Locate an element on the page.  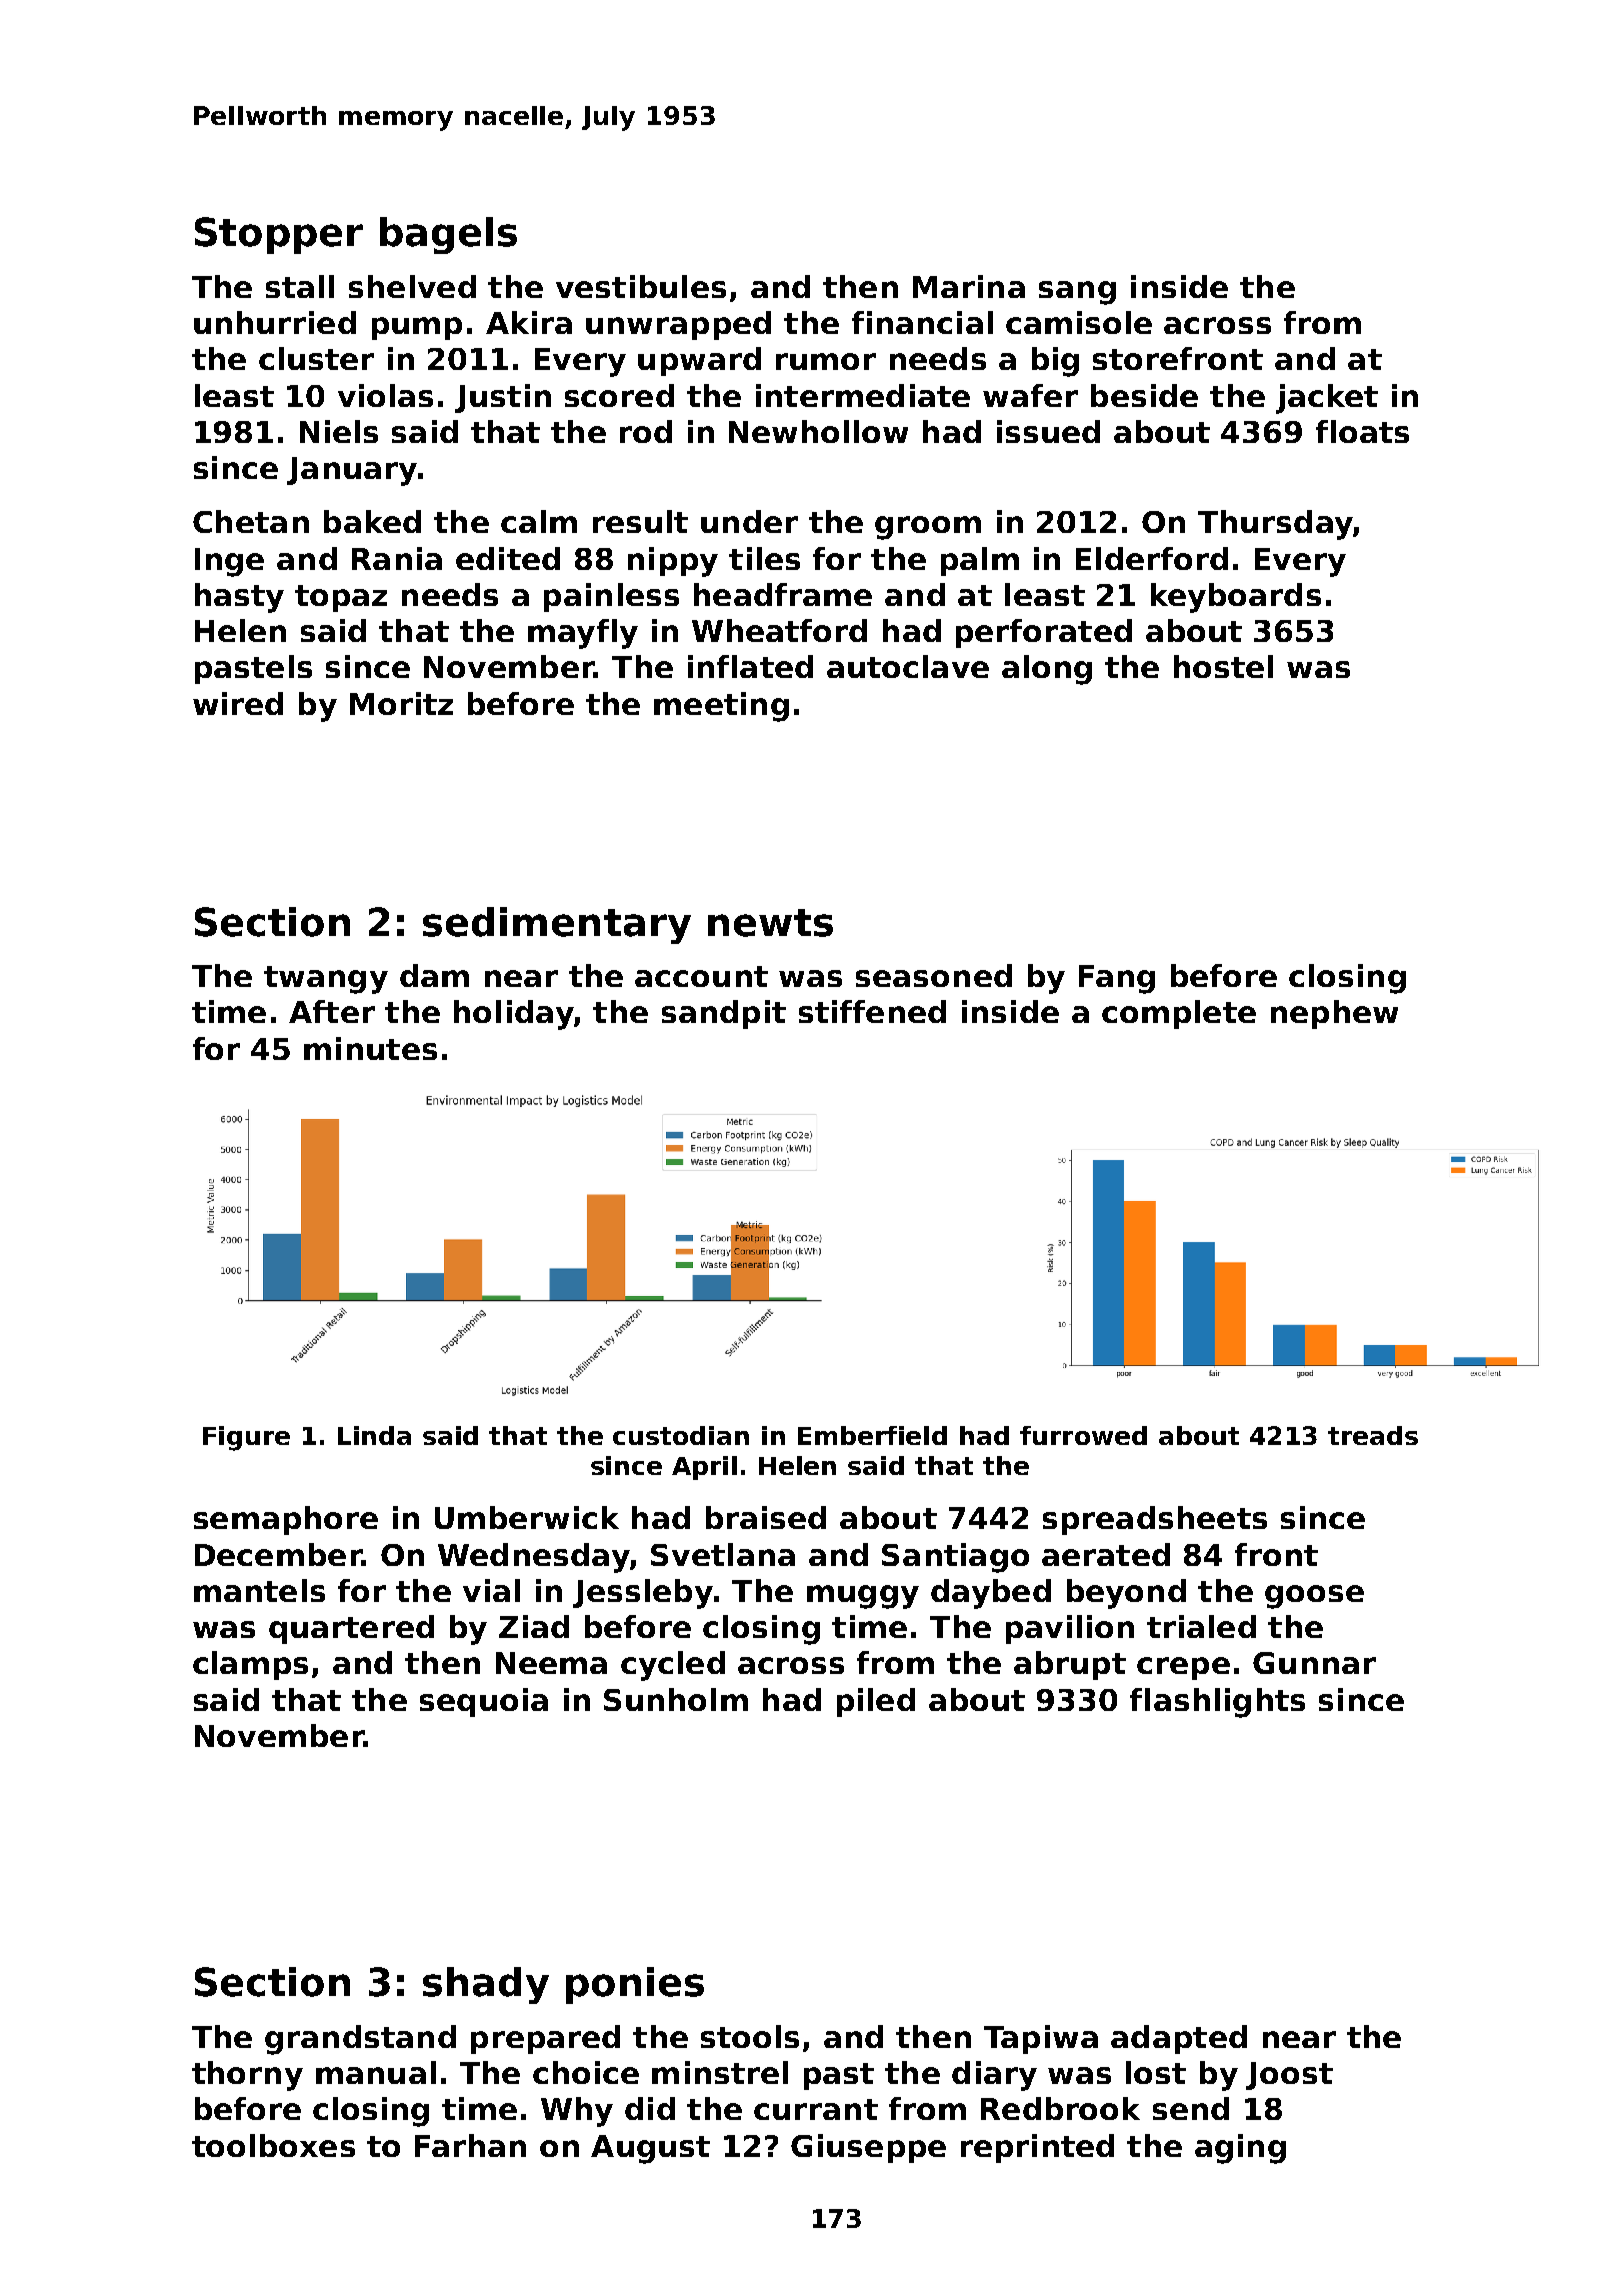
sang is located at coordinates (1077, 293).
